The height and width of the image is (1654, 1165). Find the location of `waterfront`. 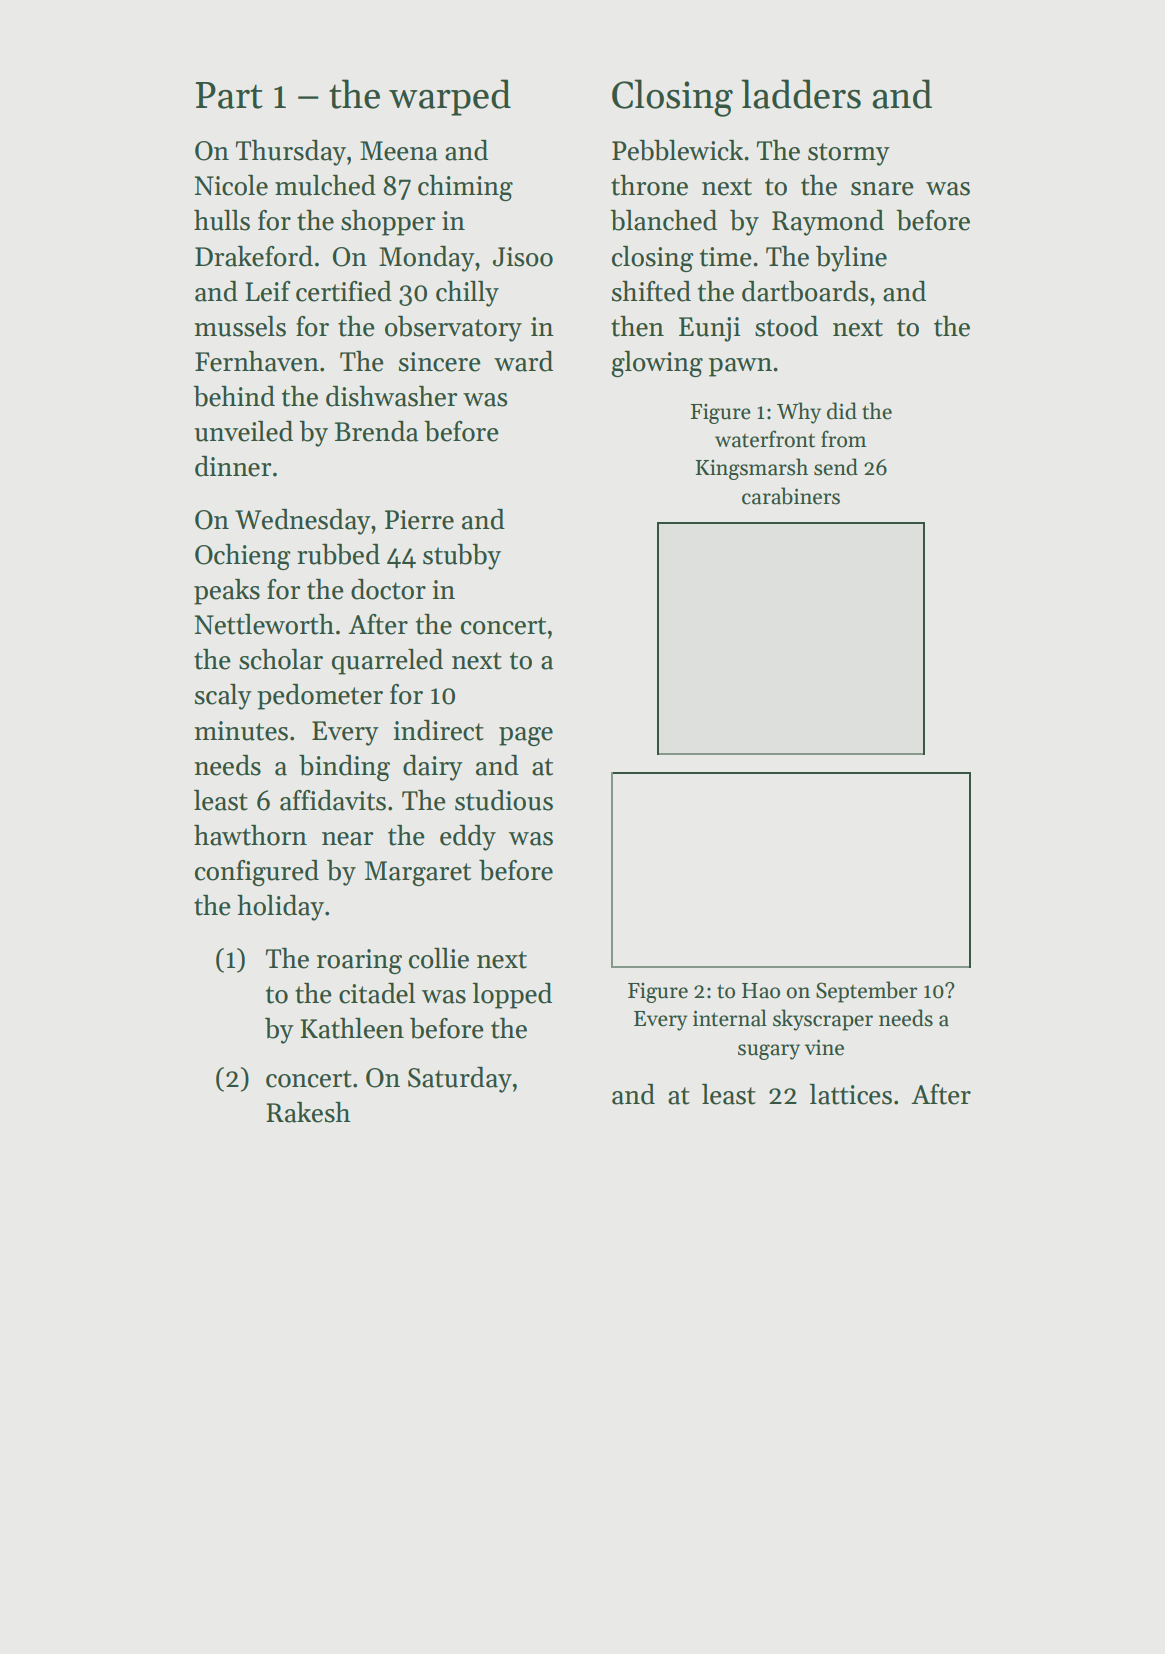

waterfront is located at coordinates (765, 439).
